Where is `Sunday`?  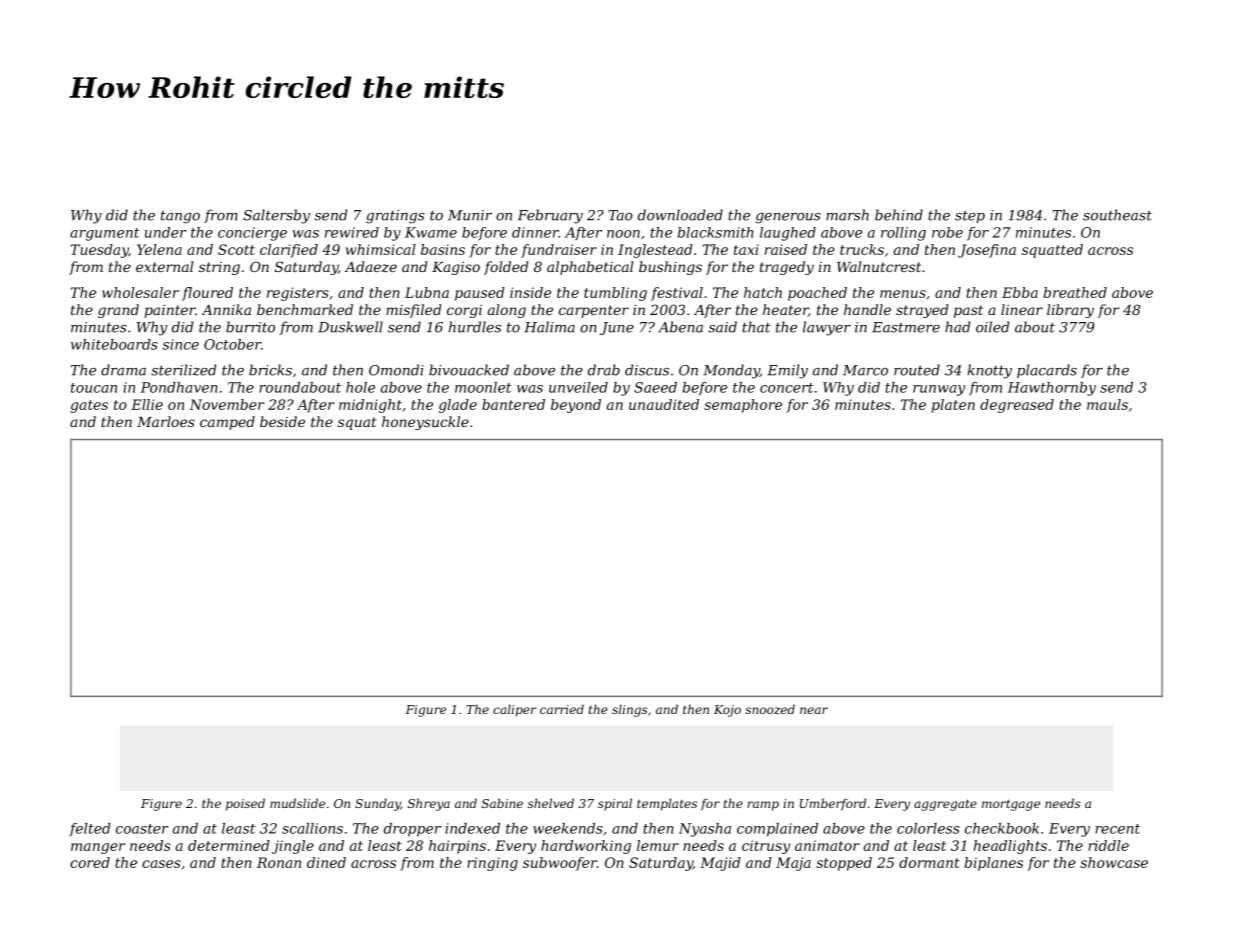 Sunday is located at coordinates (377, 804).
